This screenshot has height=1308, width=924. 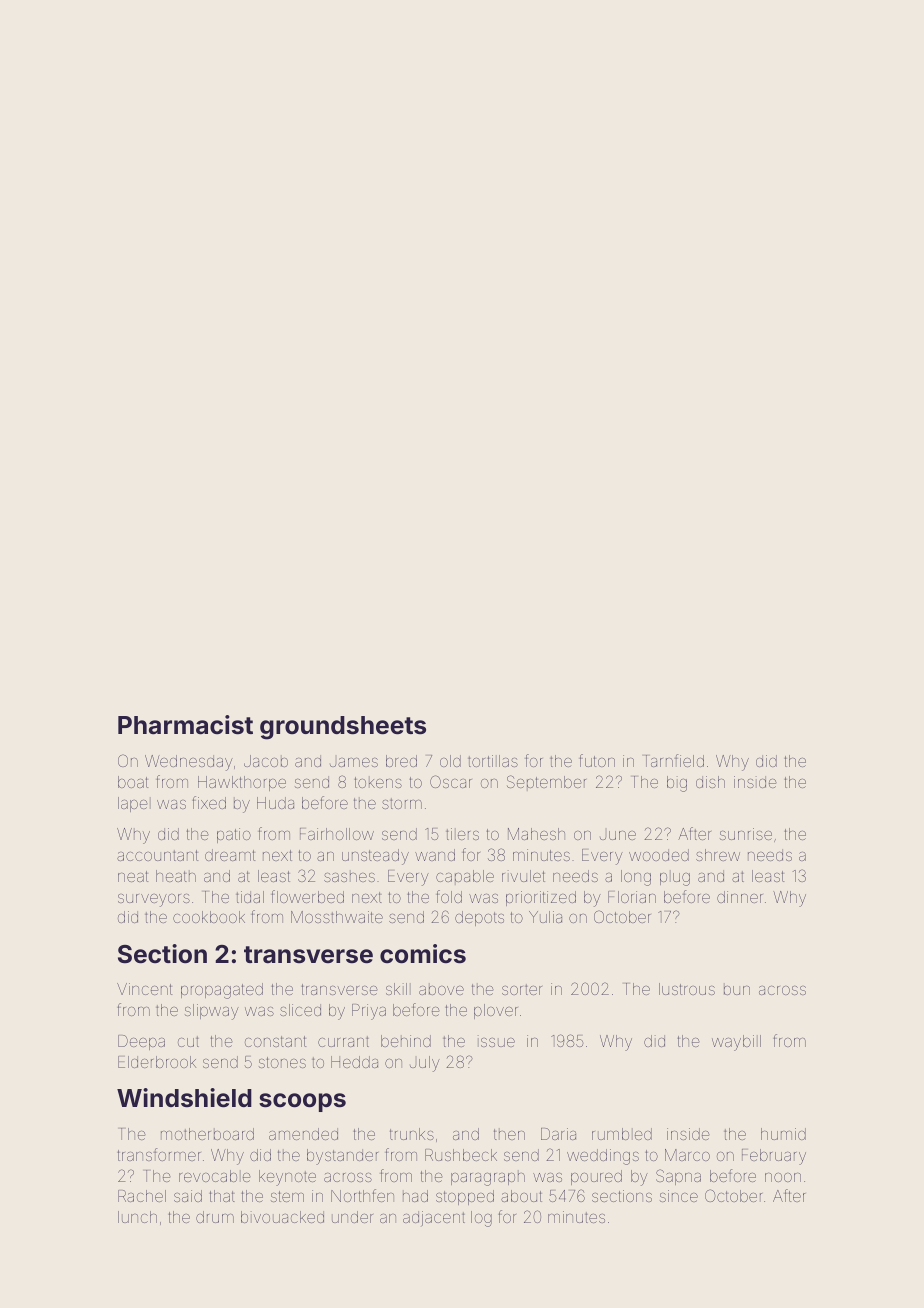 I want to click on paragraph, so click(x=488, y=1178).
